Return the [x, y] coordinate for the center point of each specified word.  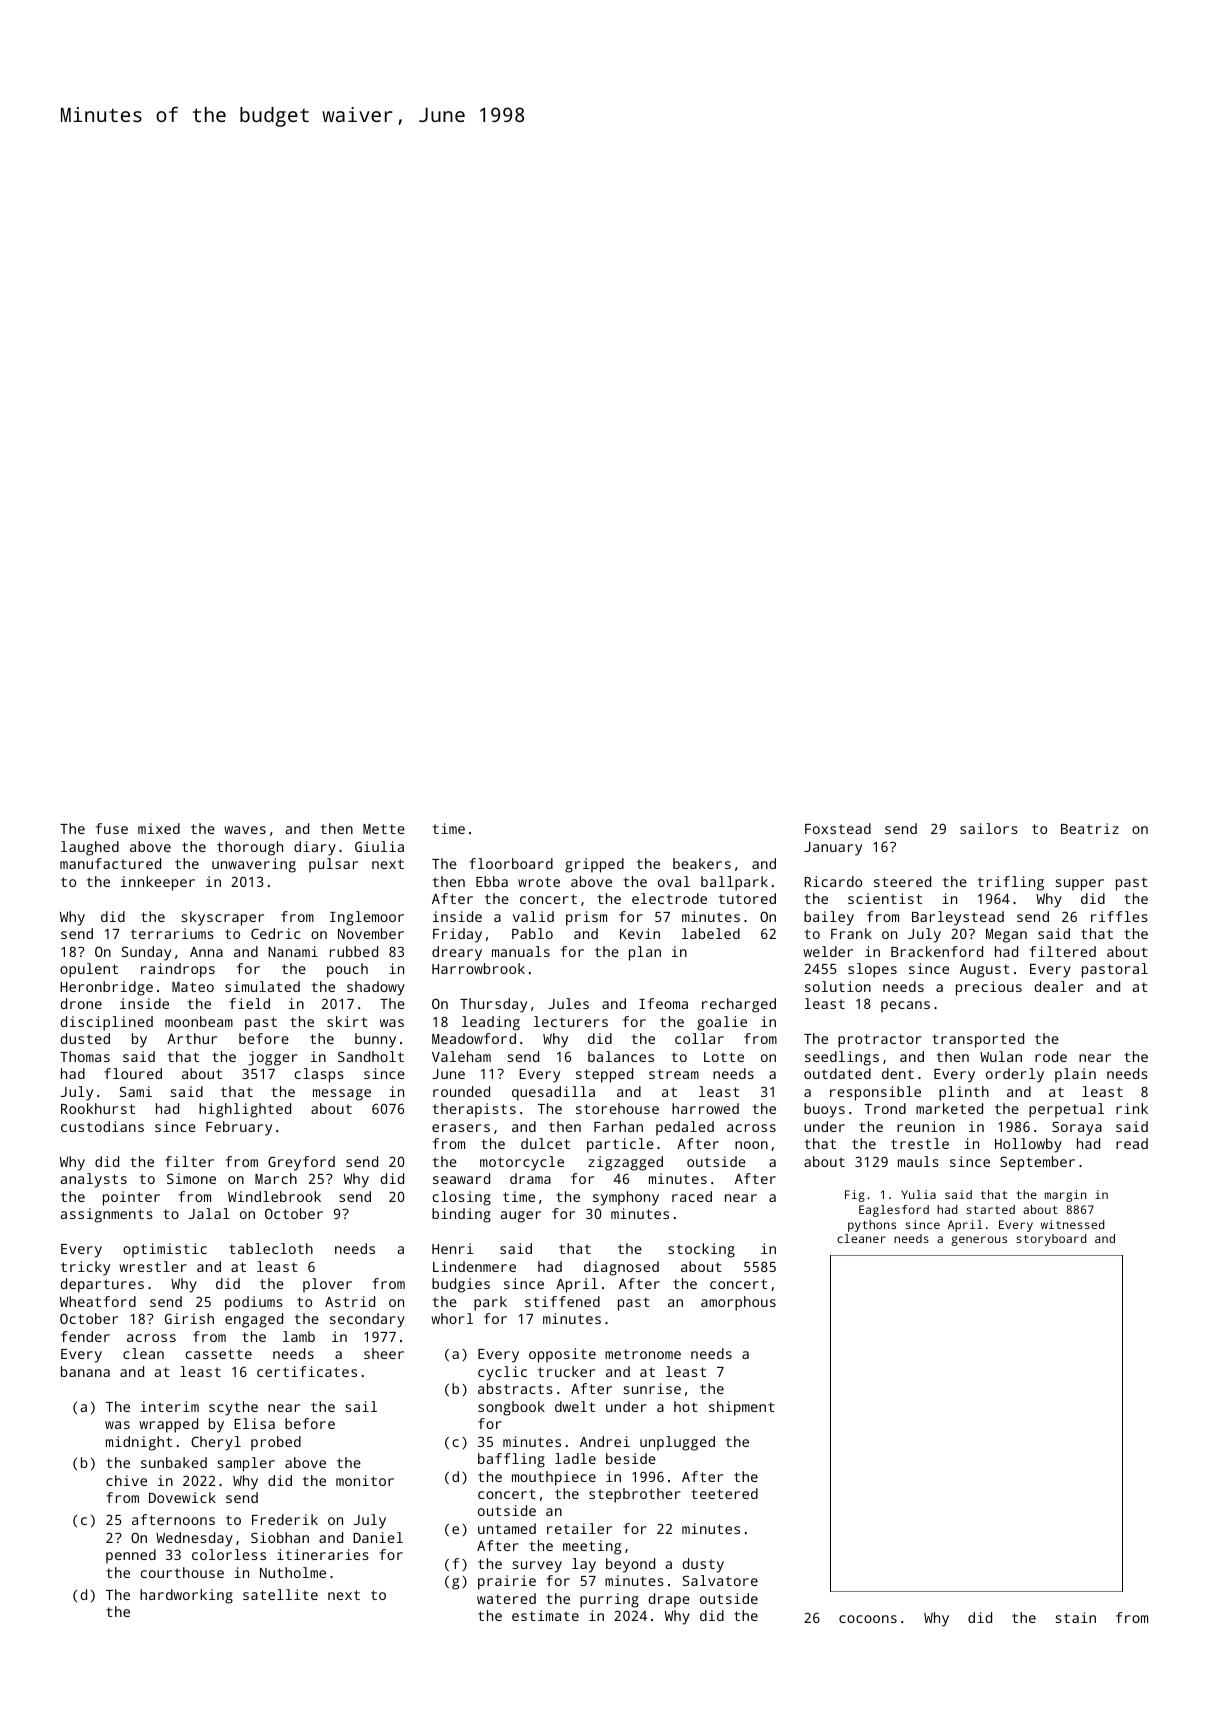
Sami [136, 1091]
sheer [384, 1353]
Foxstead [838, 828]
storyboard [1052, 1240]
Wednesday [194, 1539]
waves [245, 830]
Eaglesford [894, 1211]
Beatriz [1090, 828]
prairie [507, 1582]
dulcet [545, 1143]
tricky [85, 1268]
